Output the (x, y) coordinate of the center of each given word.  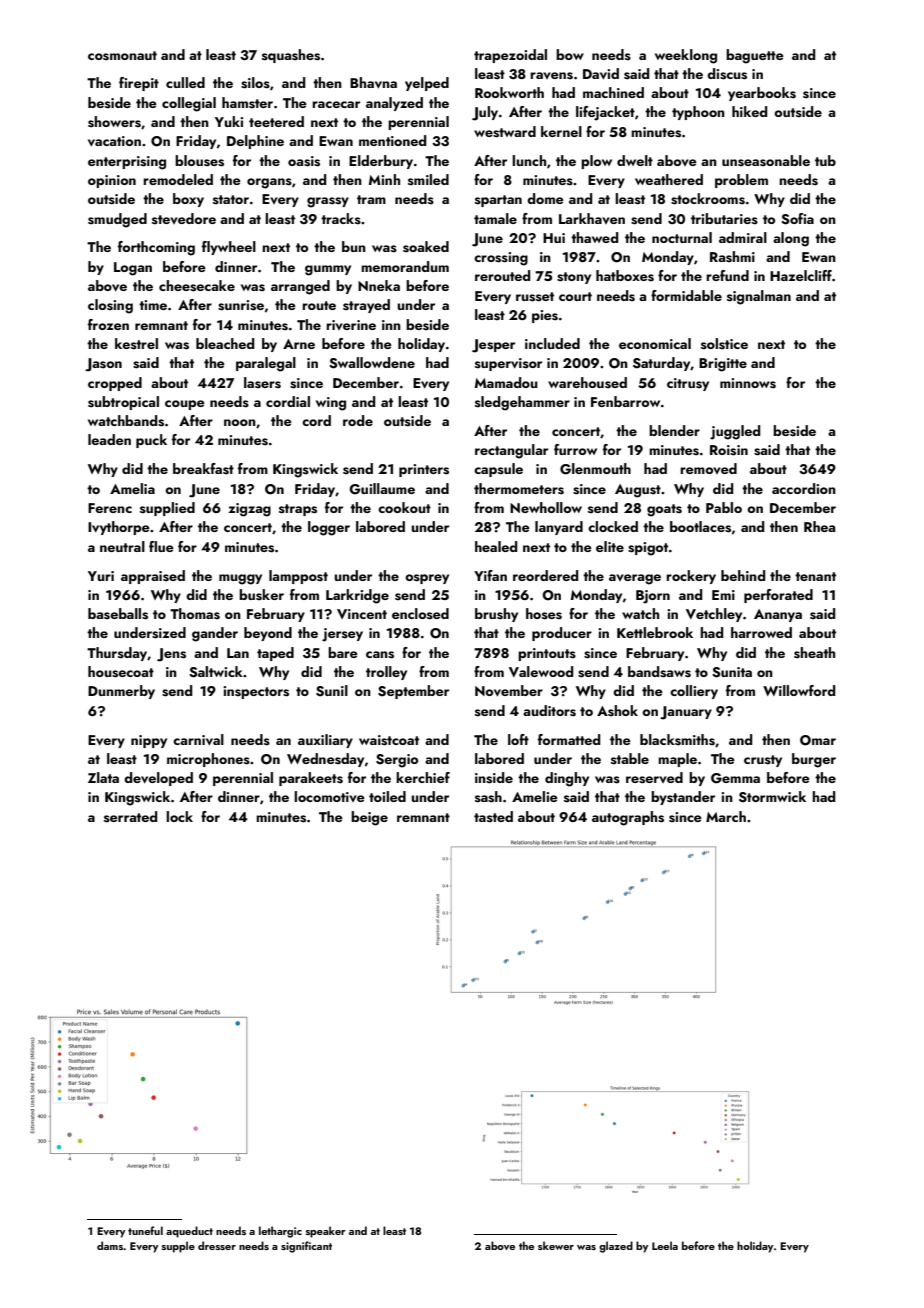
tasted (493, 817)
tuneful (145, 1230)
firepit (139, 84)
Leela (665, 1245)
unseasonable (766, 161)
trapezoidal (510, 56)
